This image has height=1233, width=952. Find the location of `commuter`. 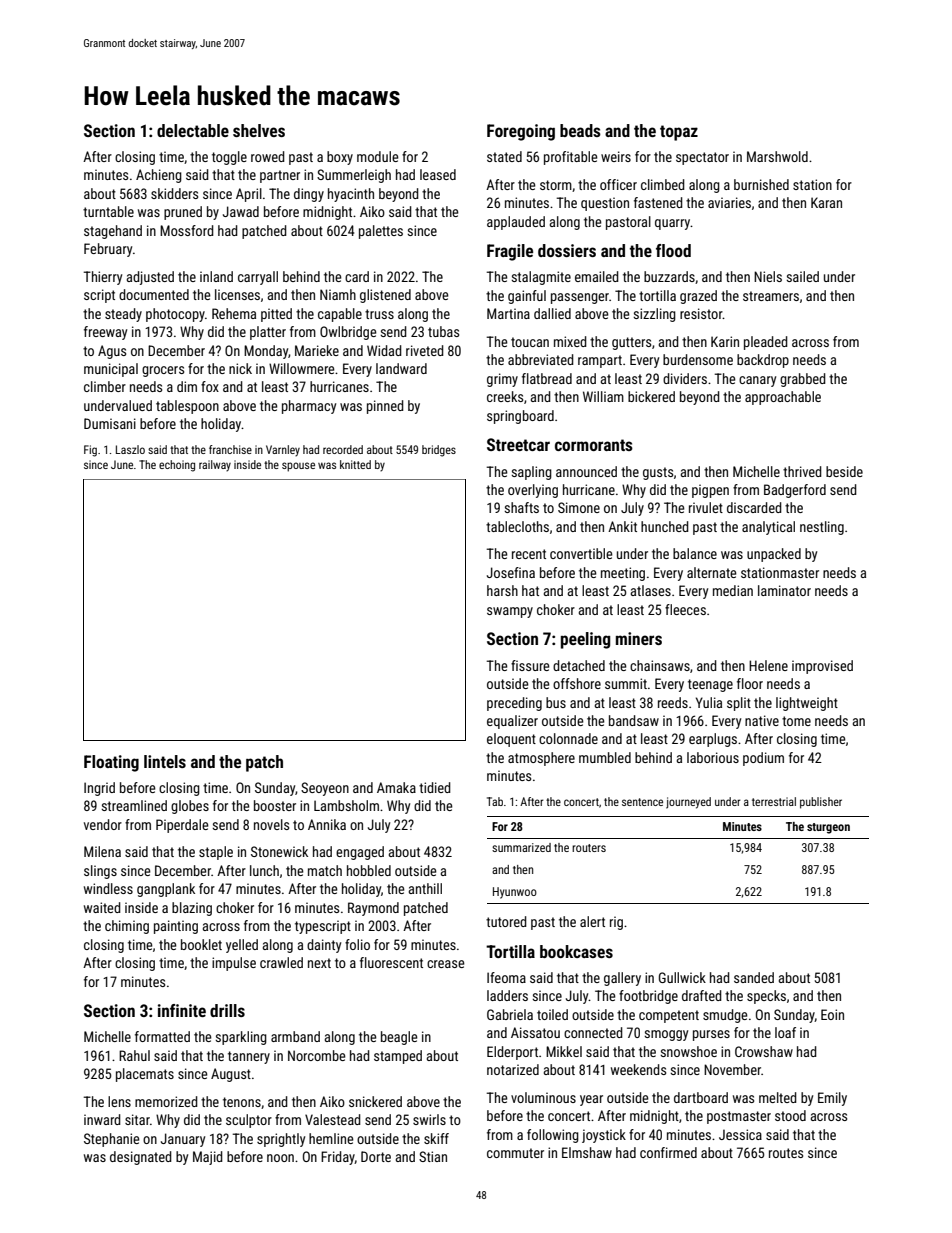

commuter is located at coordinates (515, 1153).
